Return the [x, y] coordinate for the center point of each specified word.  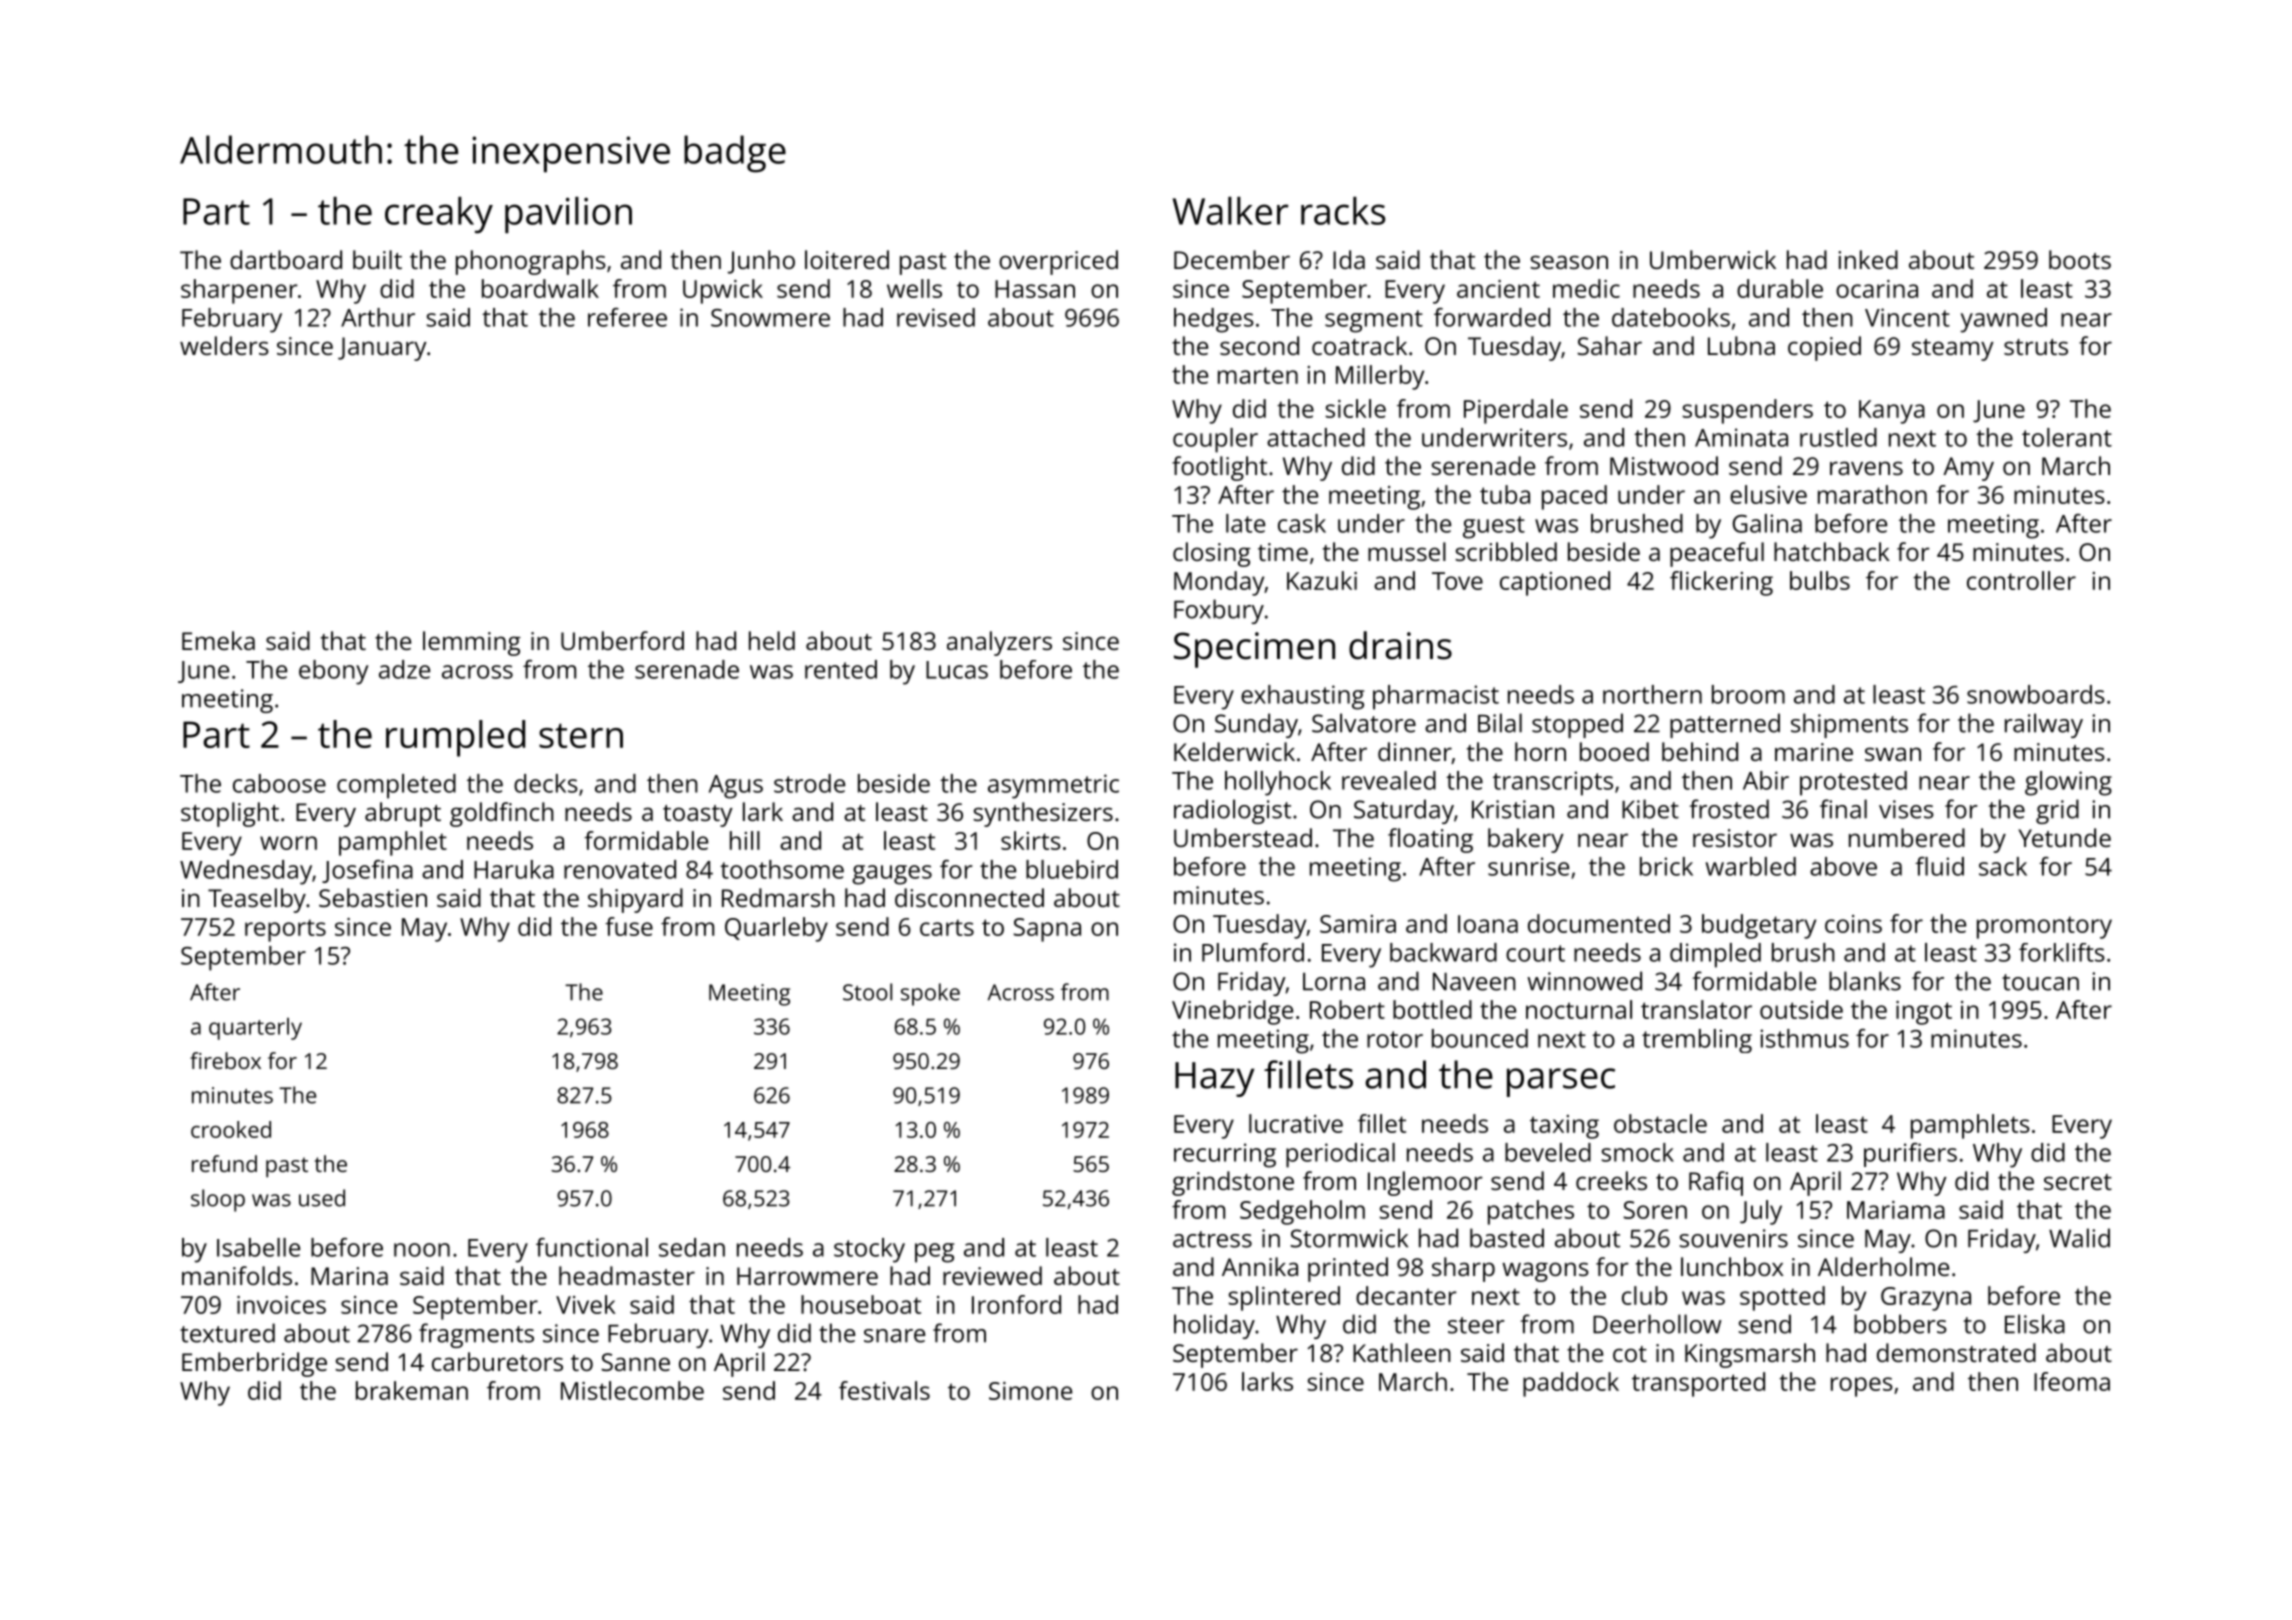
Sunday [1256, 725]
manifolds [237, 1275]
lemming [472, 643]
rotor [1395, 1039]
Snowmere [770, 318]
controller [2021, 580]
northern [1652, 694]
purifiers [1910, 1155]
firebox [225, 1060]
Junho [761, 262]
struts [2036, 347]
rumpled [455, 738]
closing [1212, 554]
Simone [1030, 1391]
